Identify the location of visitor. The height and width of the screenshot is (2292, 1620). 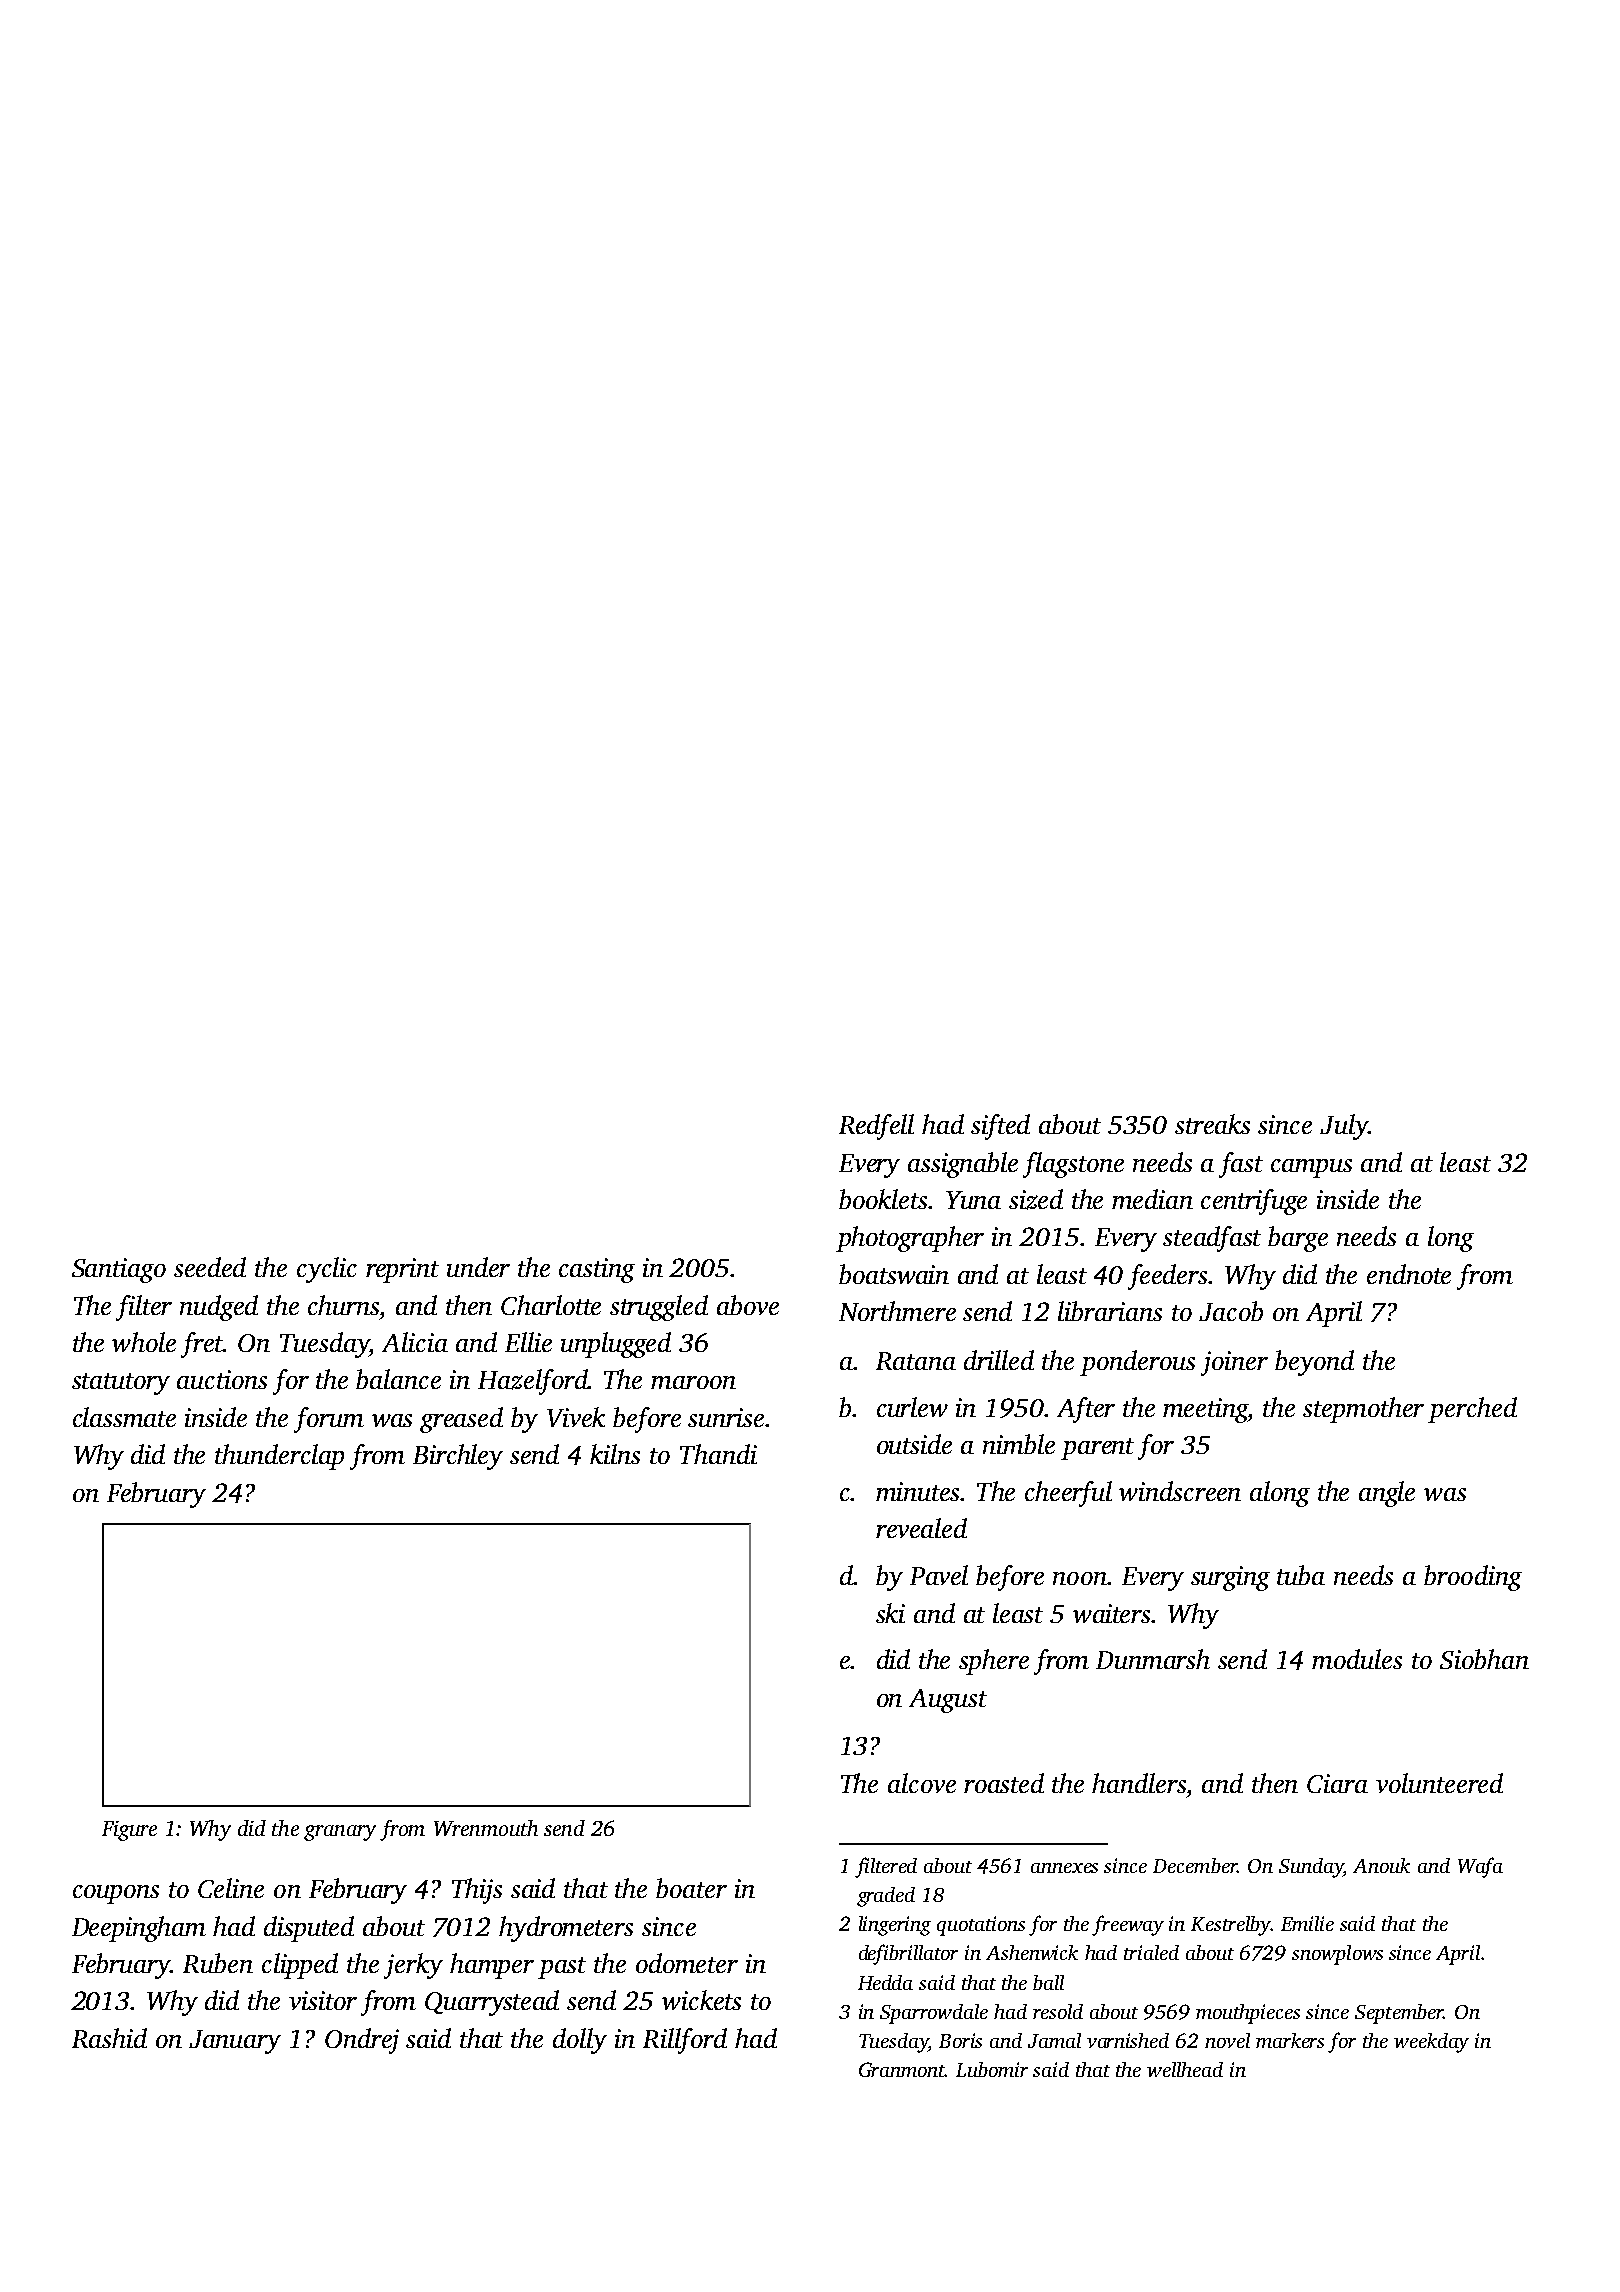
(323, 2000).
